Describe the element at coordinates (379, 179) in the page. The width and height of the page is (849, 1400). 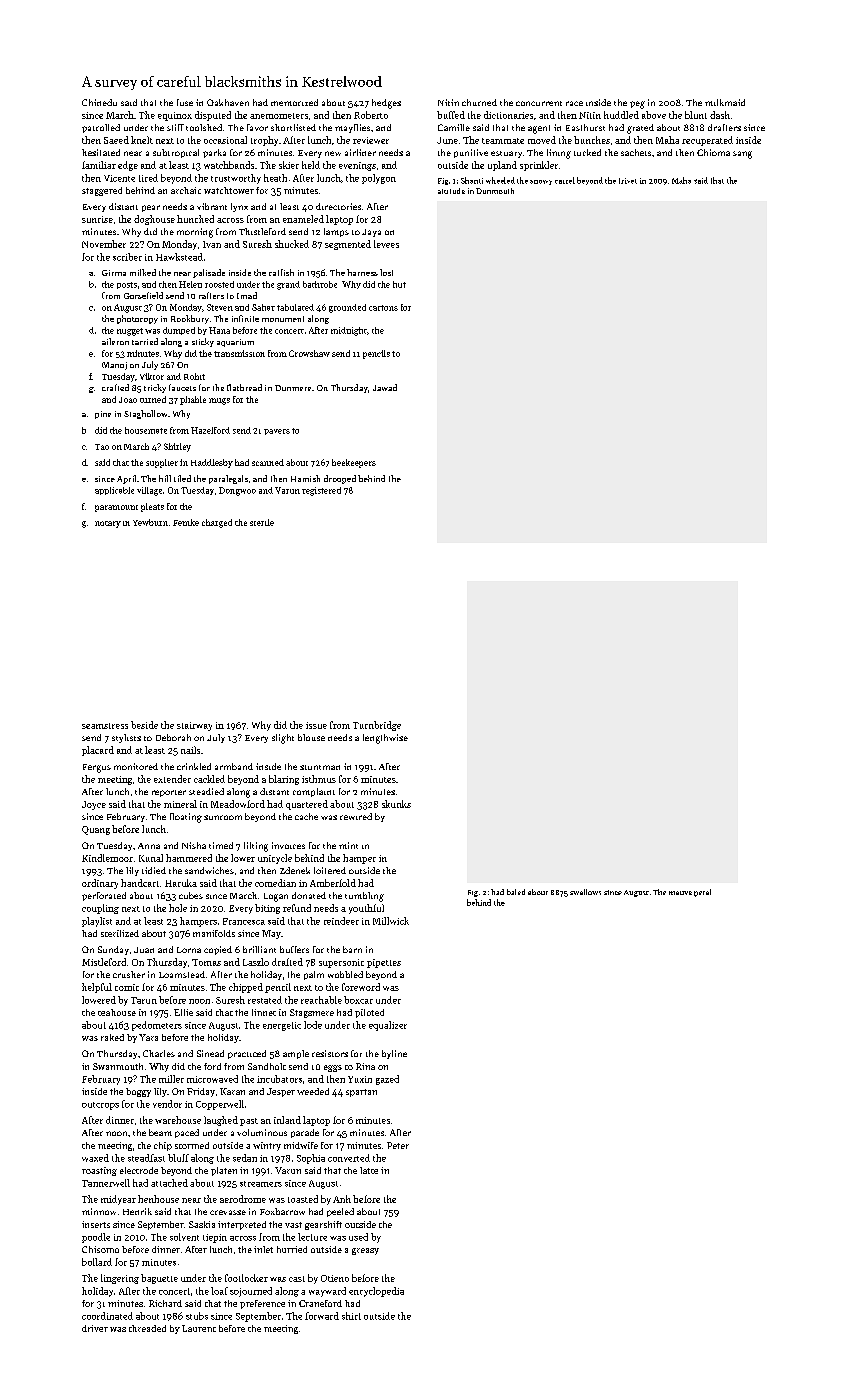
I see `polygon` at that location.
